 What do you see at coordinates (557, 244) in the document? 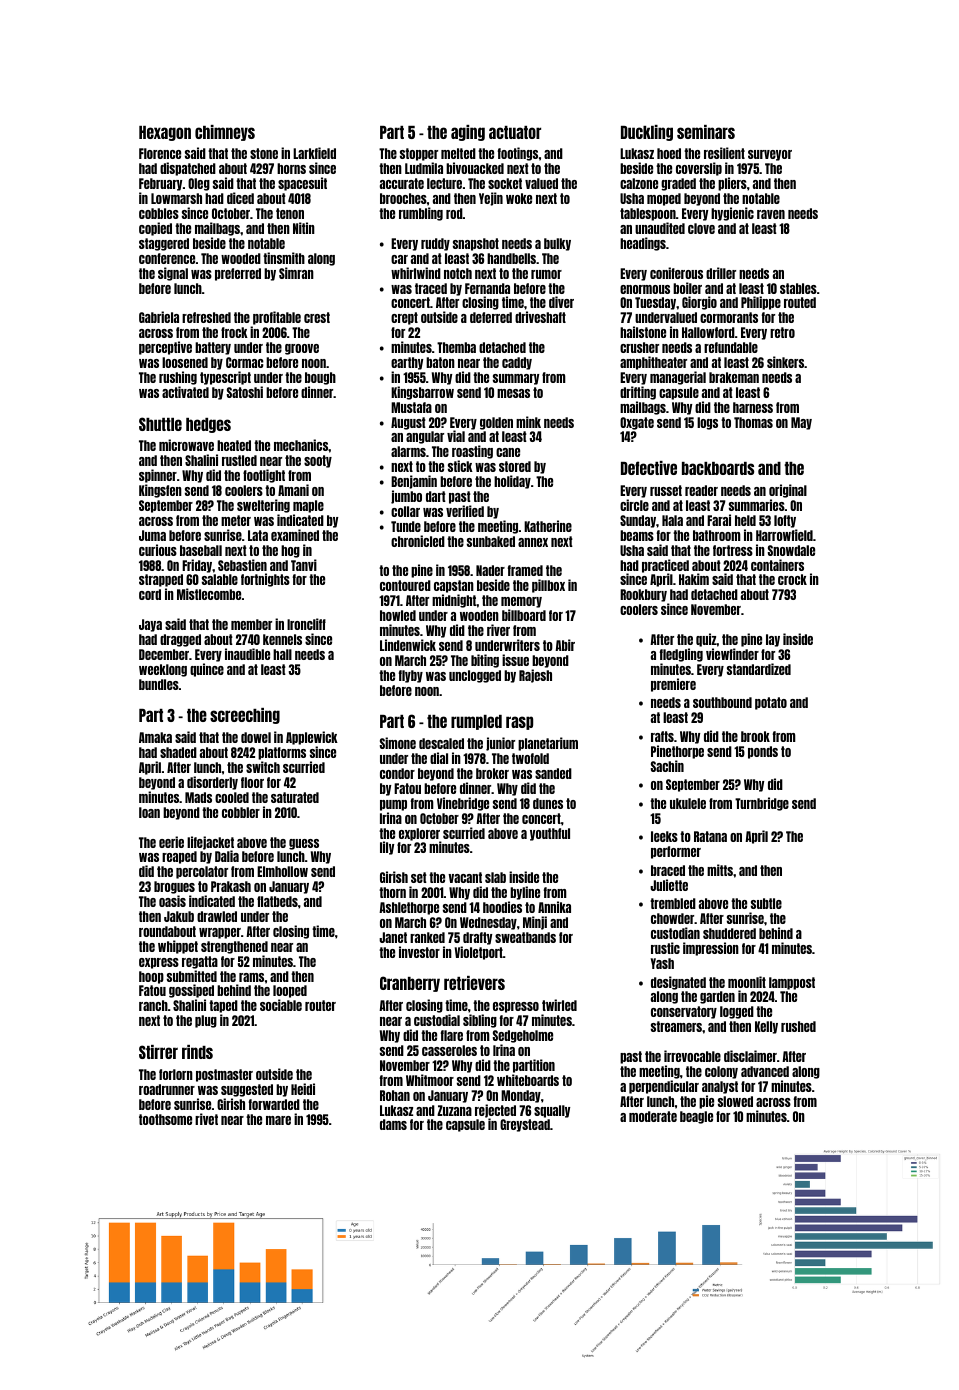
I see `bulky` at bounding box center [557, 244].
